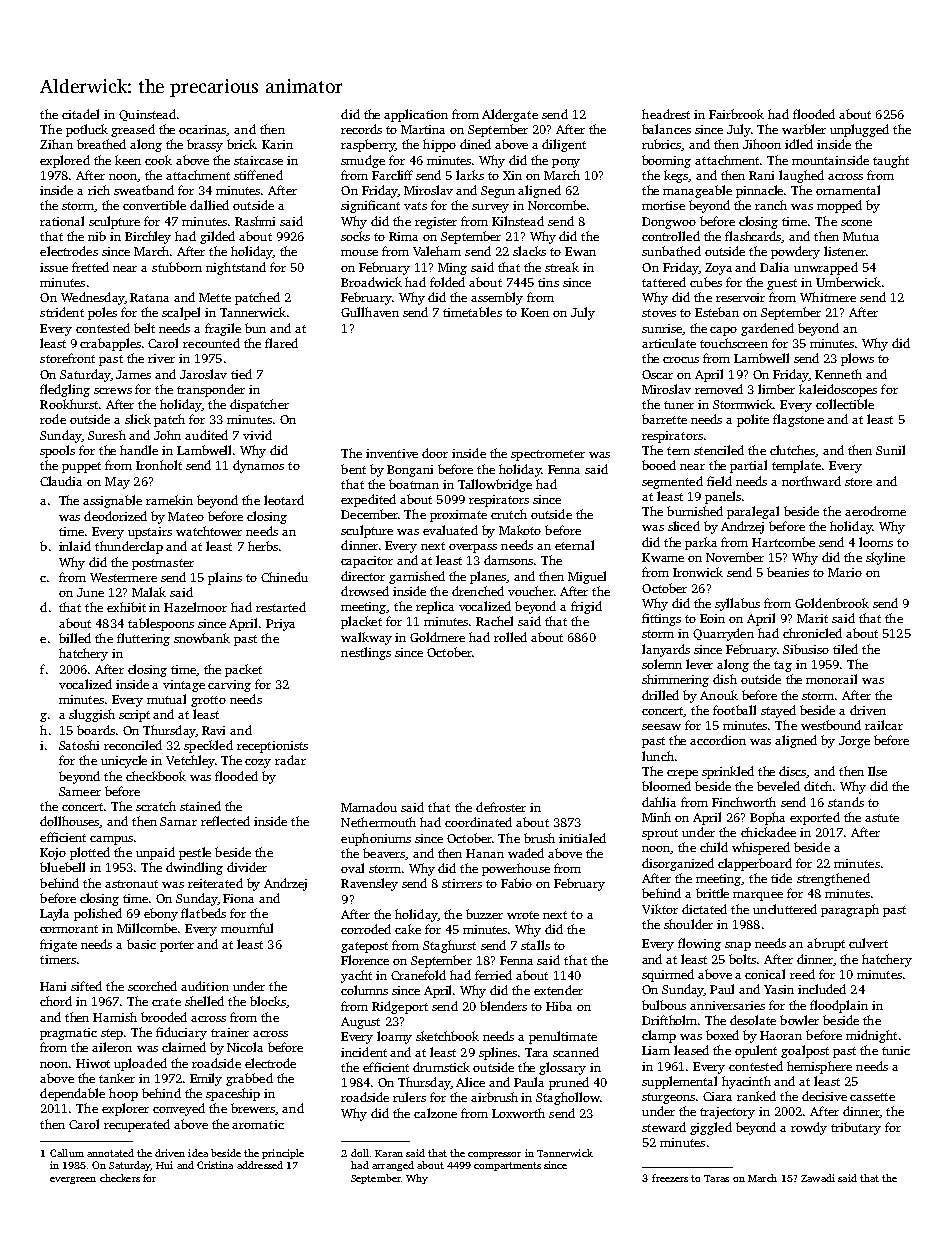 Image resolution: width=952 pixels, height=1233 pixels. I want to click on Zoya, so click(718, 269).
